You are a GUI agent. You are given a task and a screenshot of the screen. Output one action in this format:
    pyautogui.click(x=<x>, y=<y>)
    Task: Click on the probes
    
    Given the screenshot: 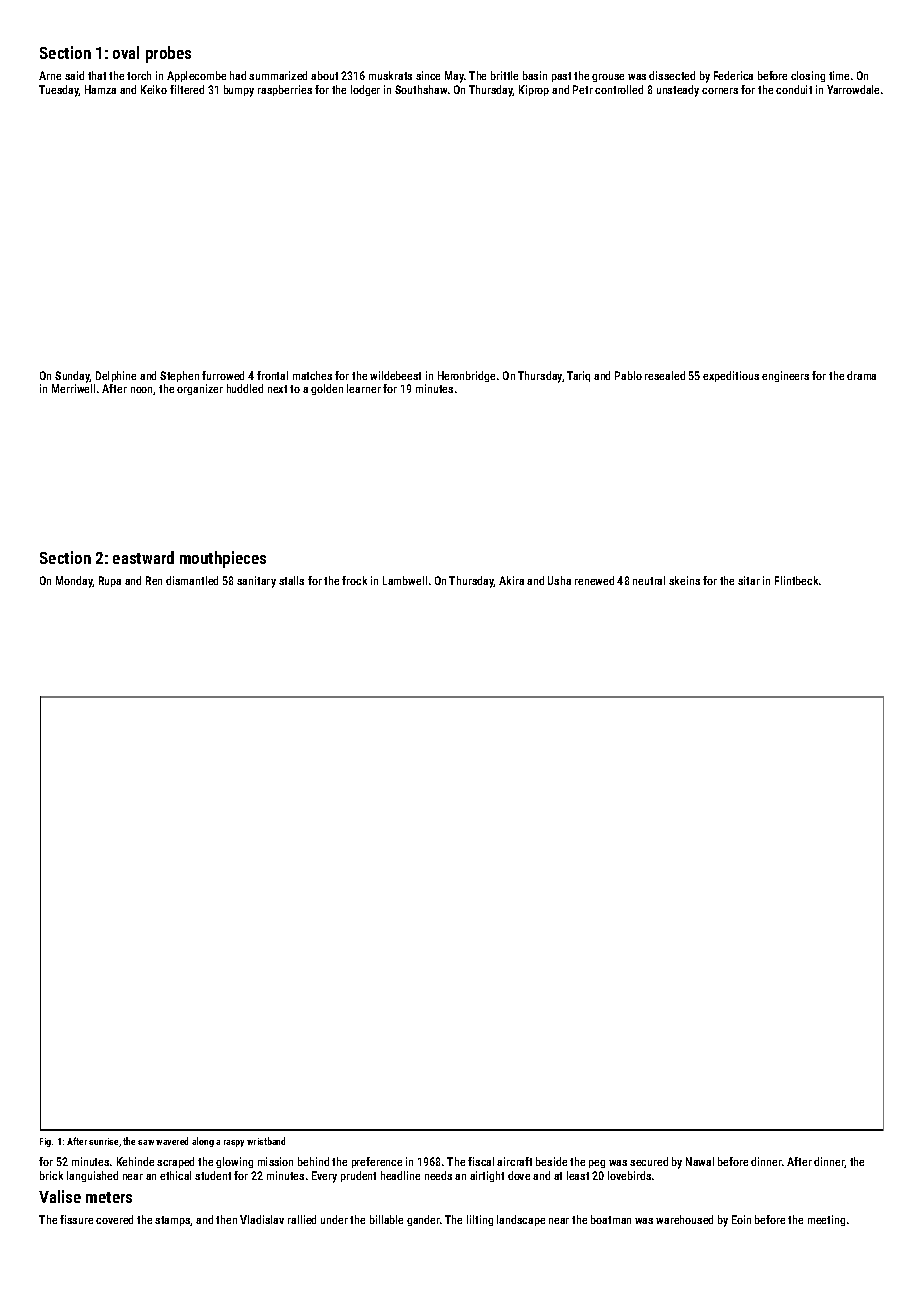 What is the action you would take?
    pyautogui.click(x=168, y=54)
